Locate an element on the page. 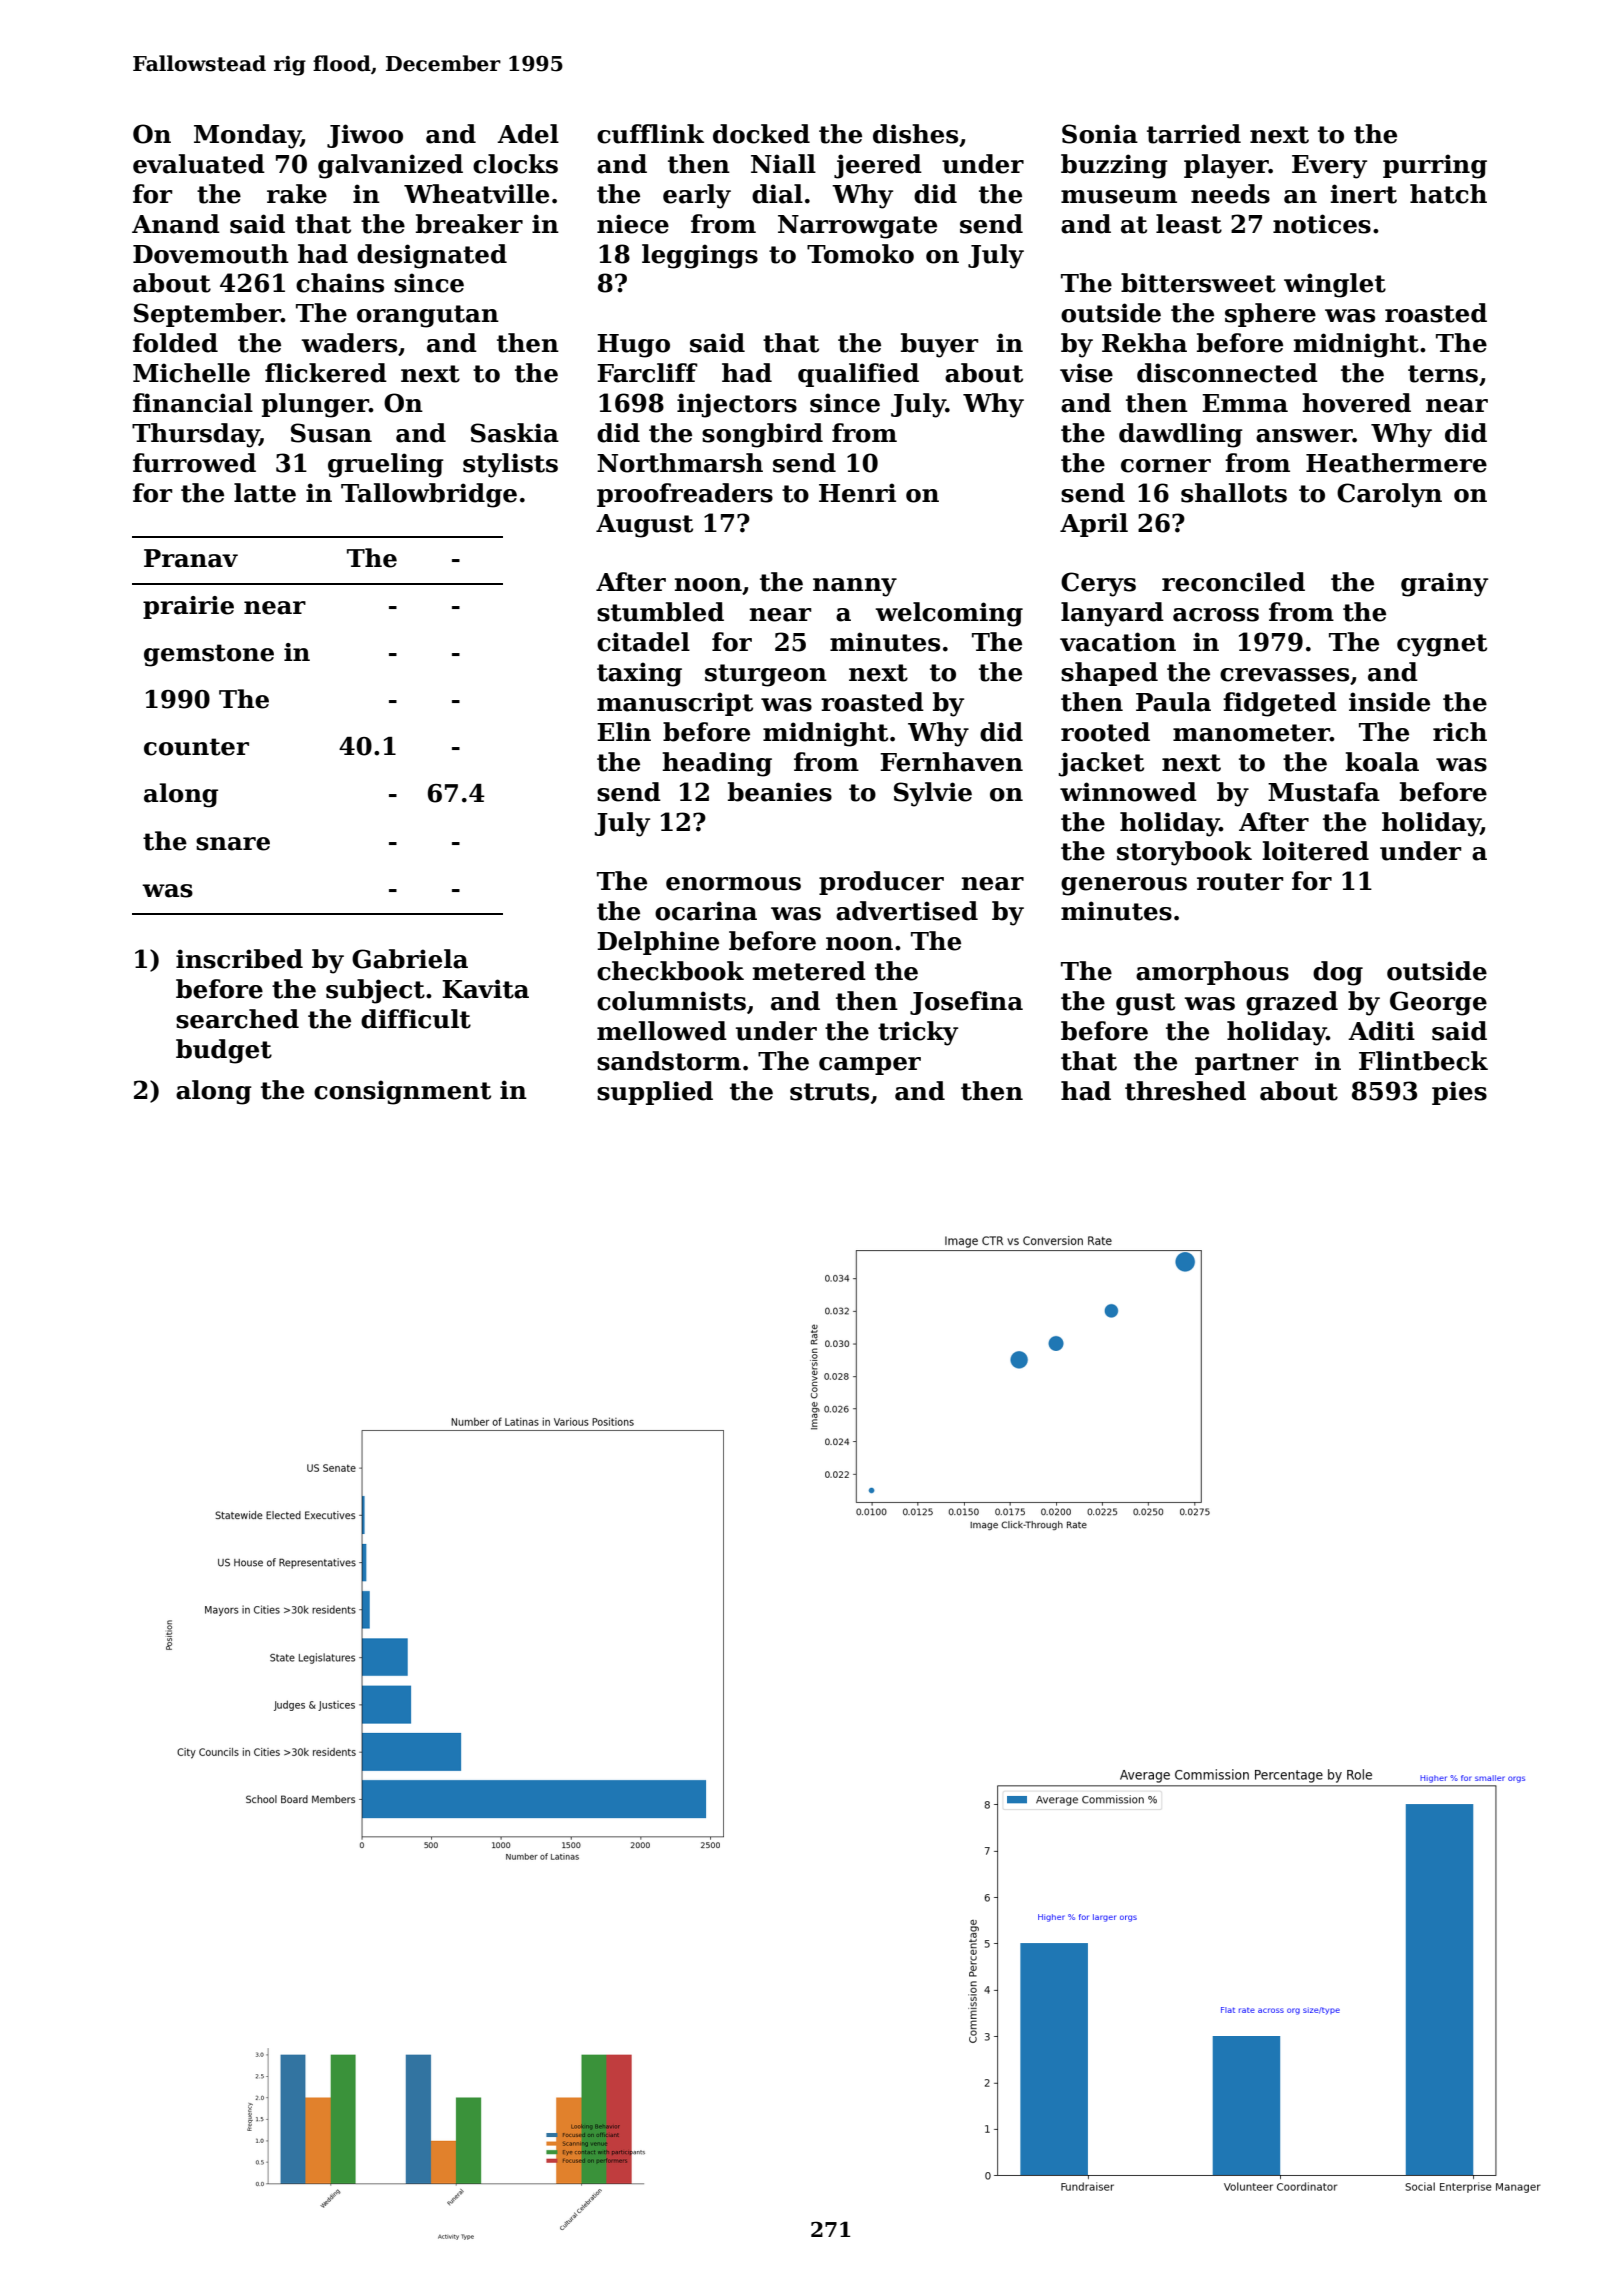 The image size is (1620, 2292). koala is located at coordinates (1382, 762).
